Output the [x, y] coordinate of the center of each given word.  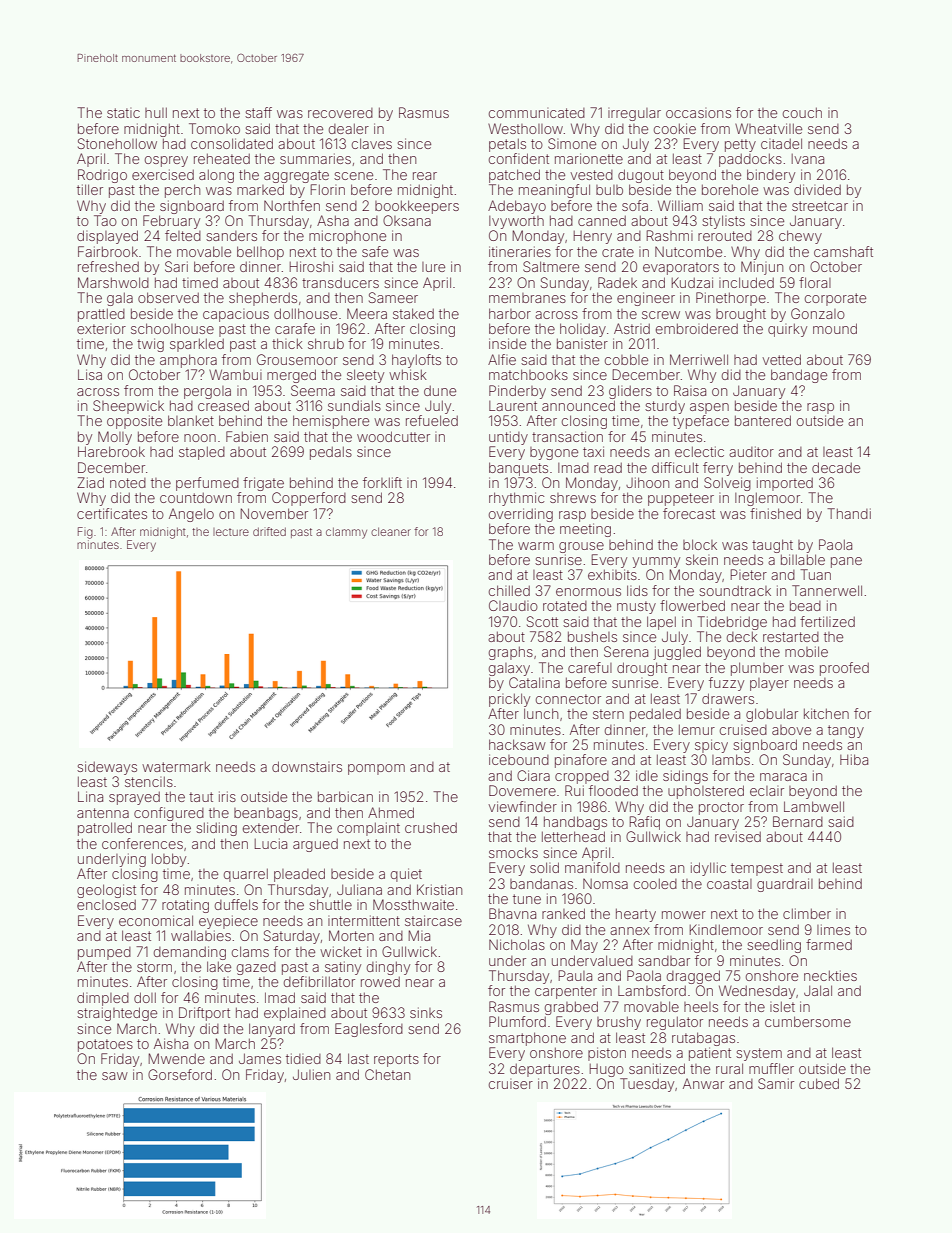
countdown [196, 497]
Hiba [854, 759]
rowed [380, 981]
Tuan [815, 574]
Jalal [818, 990]
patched [514, 176]
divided [817, 189]
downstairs [307, 766]
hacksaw [517, 744]
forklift [382, 482]
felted [183, 235]
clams [250, 951]
